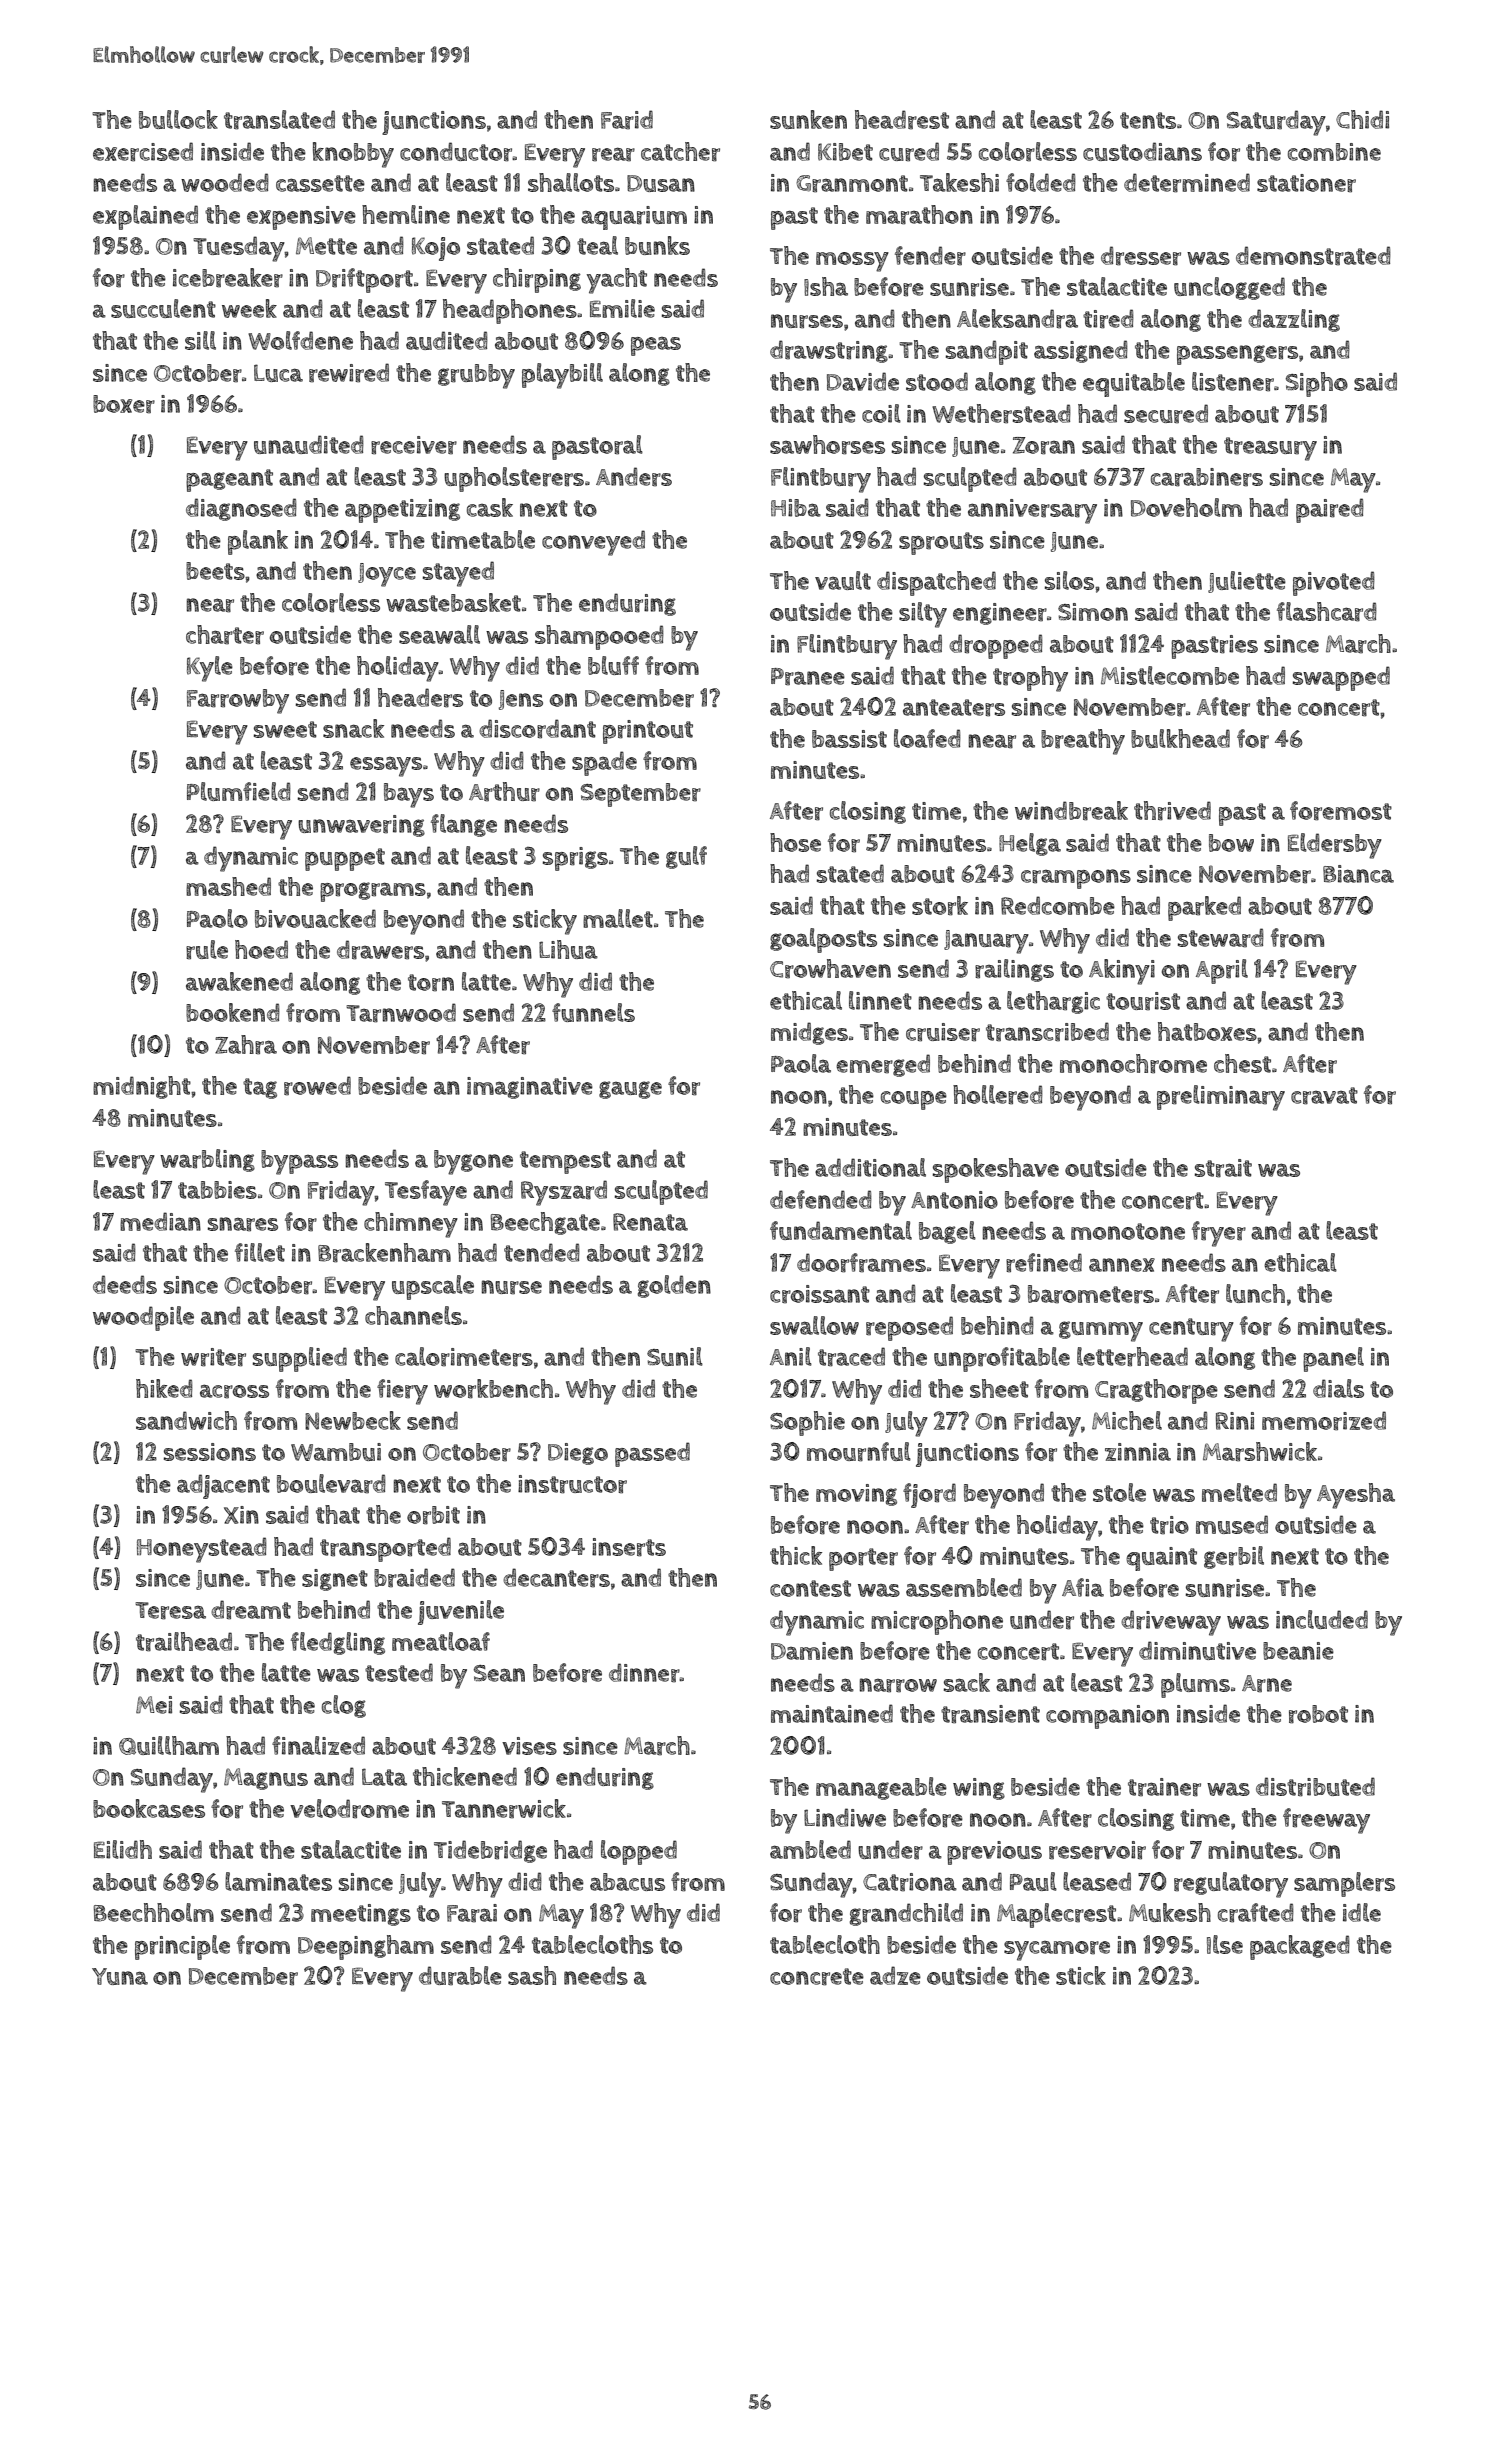 Image resolution: width=1496 pixels, height=2464 pixels. Describe the element at coordinates (870, 1167) in the screenshot. I see `additional` at that location.
